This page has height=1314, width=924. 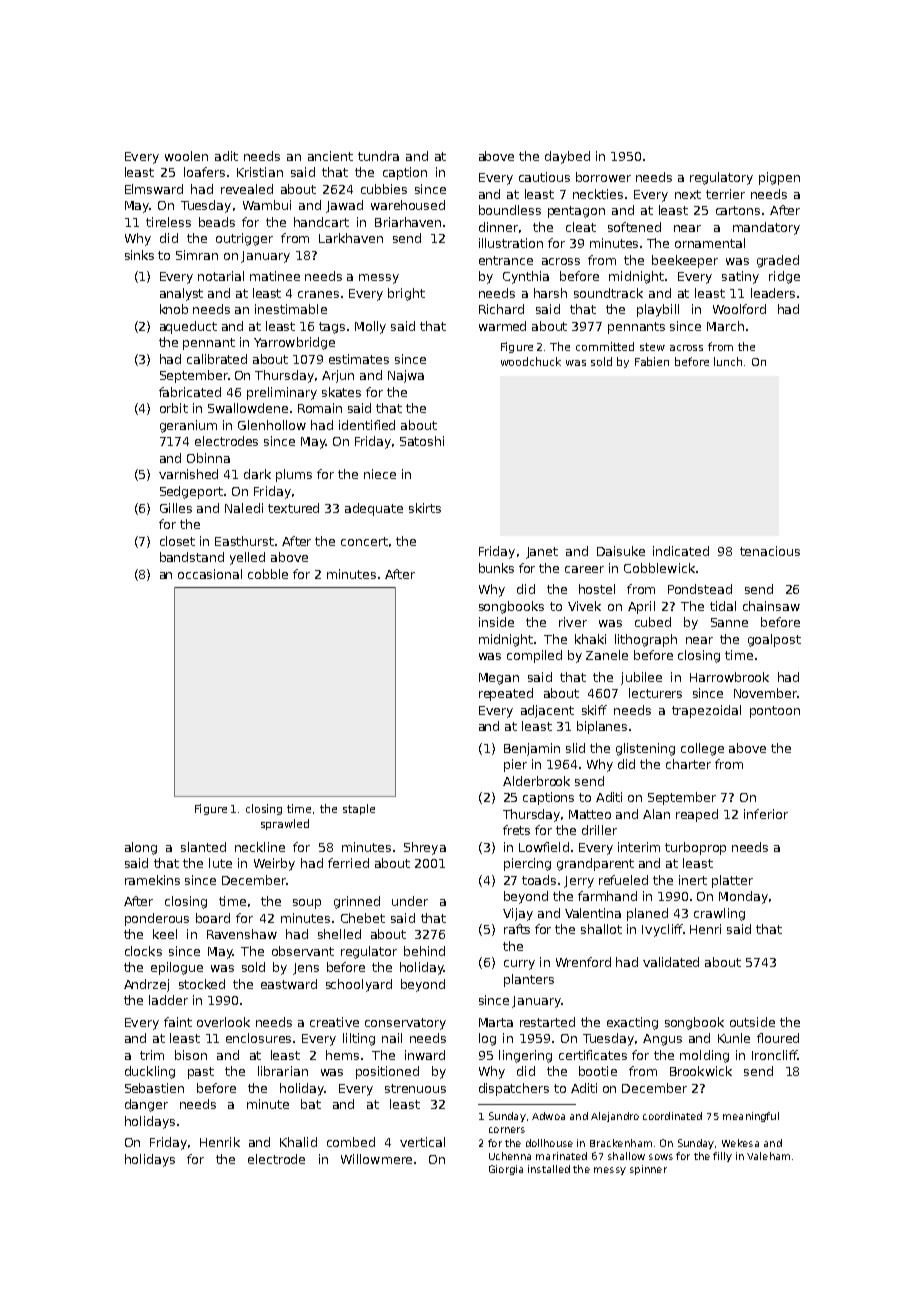 I want to click on Gilles, so click(x=176, y=508).
